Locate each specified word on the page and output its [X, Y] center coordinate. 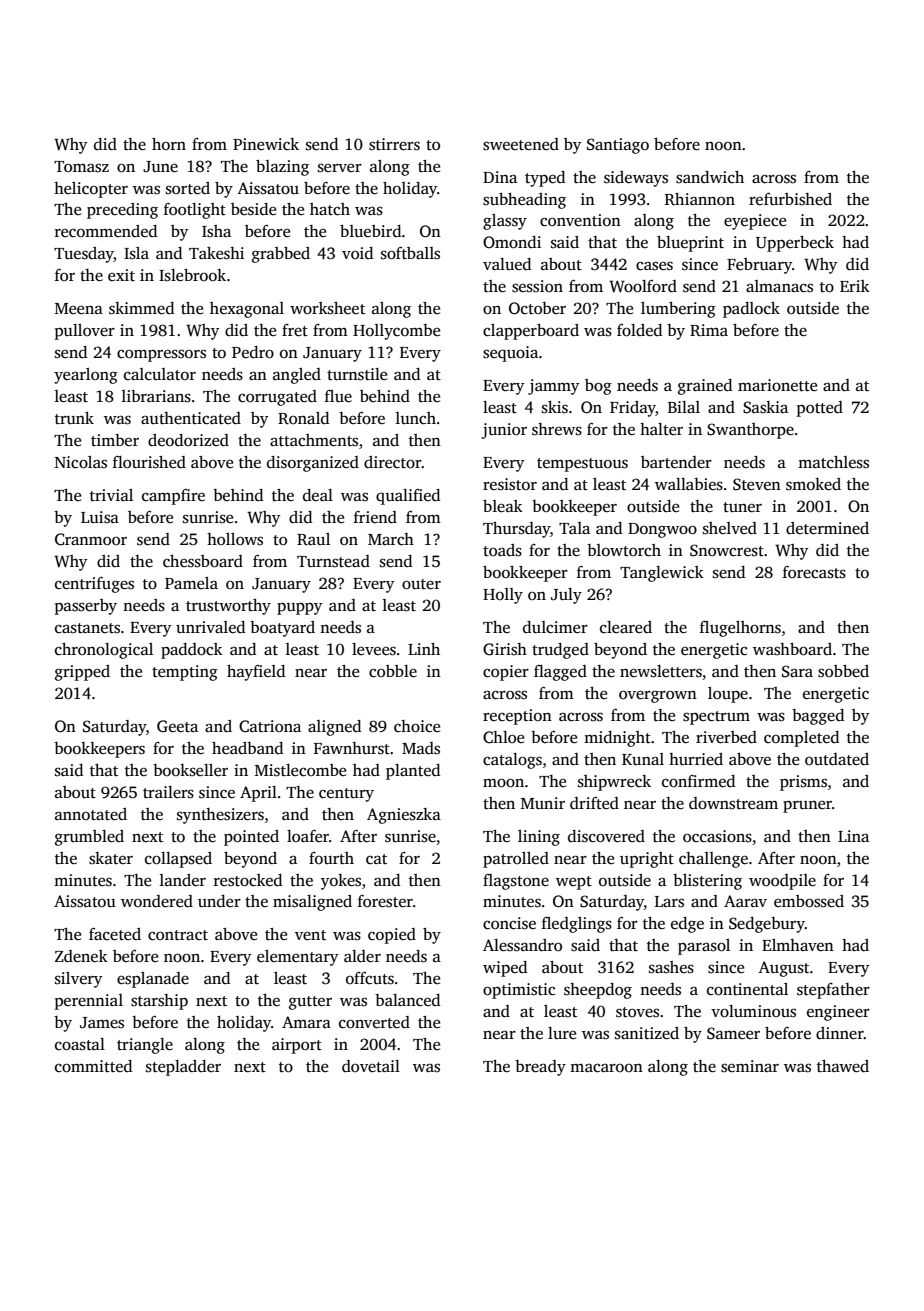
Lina [853, 836]
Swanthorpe [750, 431]
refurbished [790, 199]
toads [502, 550]
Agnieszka [404, 816]
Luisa [100, 517]
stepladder [183, 1068]
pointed [251, 838]
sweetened [521, 144]
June [160, 167]
